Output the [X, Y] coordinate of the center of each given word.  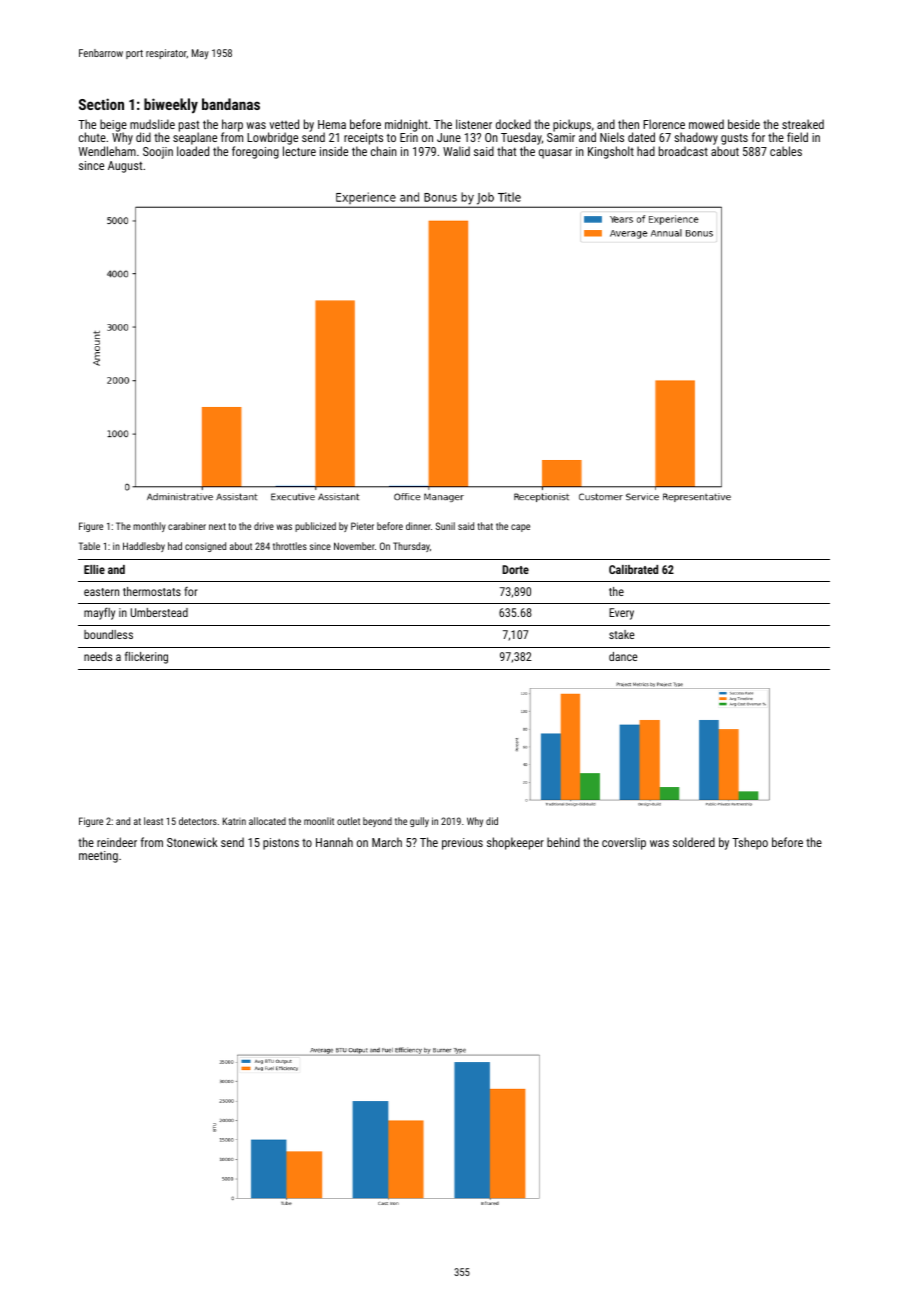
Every [621, 614]
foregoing [255, 152]
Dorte [515, 569]
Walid [456, 151]
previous [462, 844]
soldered [694, 842]
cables [786, 151]
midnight [406, 125]
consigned [205, 547]
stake [621, 634]
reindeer [117, 842]
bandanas [231, 104]
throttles [290, 546]
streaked [803, 124]
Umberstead [159, 612]
